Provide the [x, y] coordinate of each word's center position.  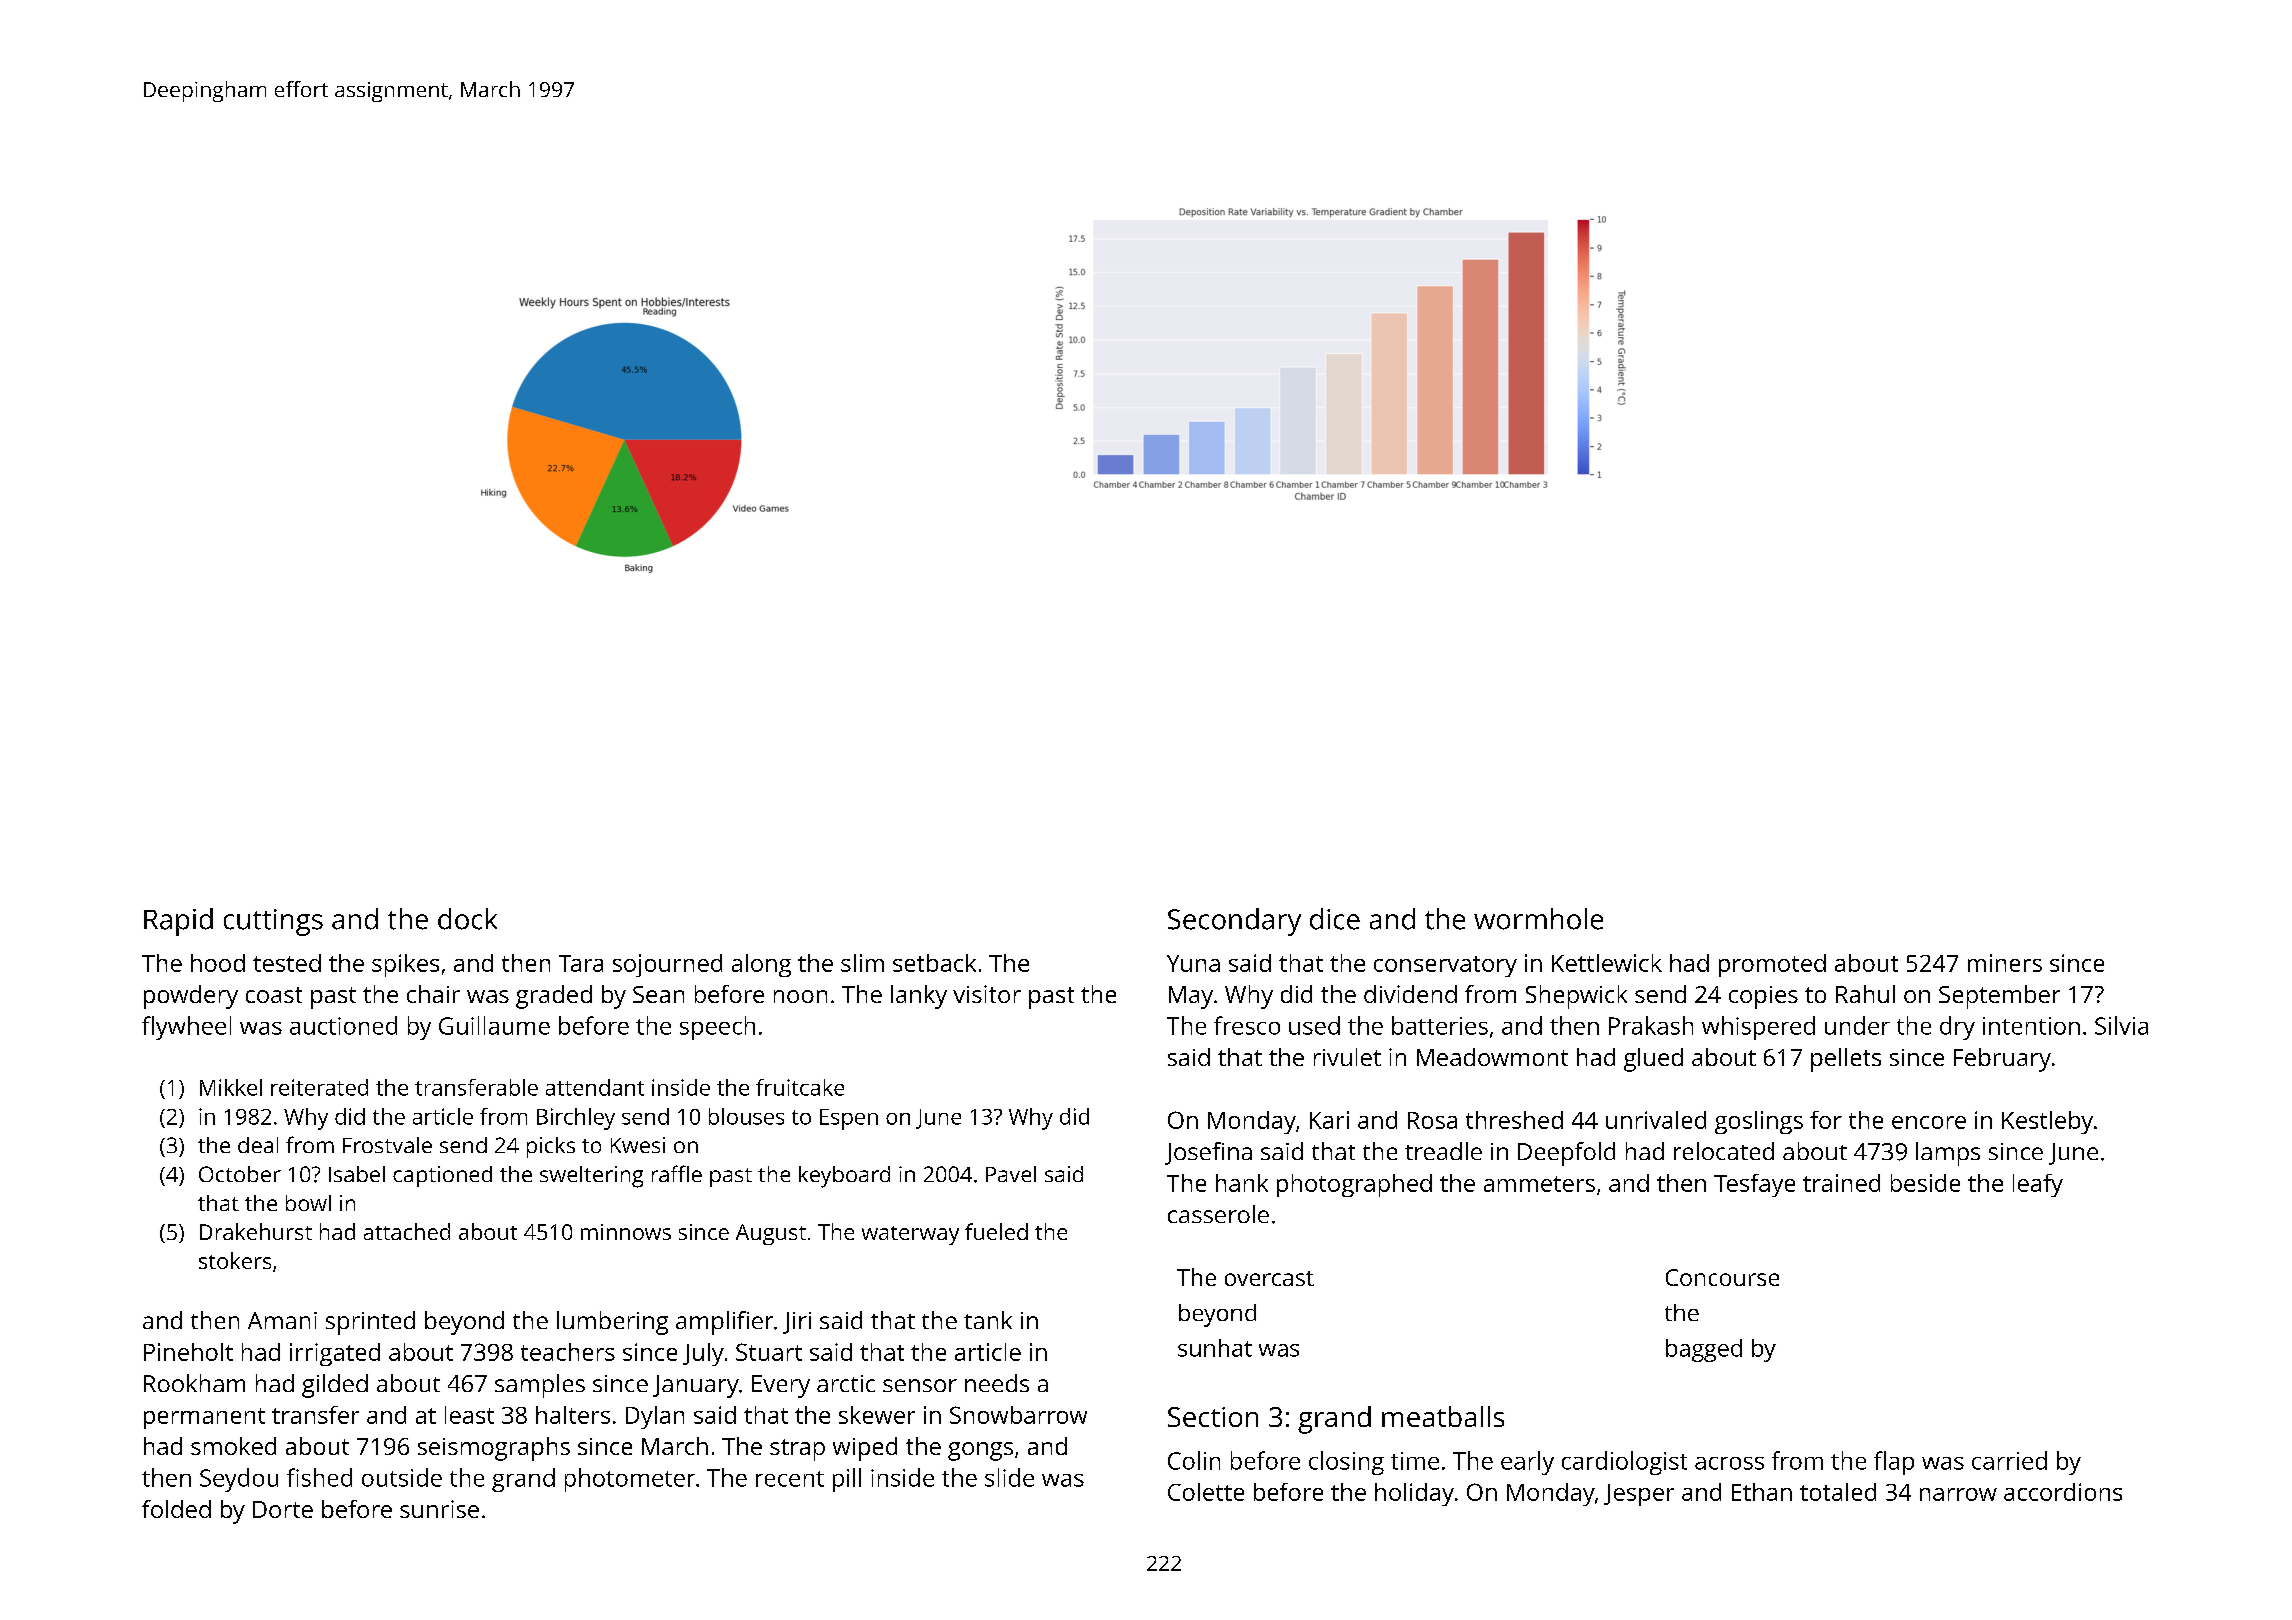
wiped [865, 1449]
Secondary [1234, 922]
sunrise [439, 1509]
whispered [1758, 1028]
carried [2009, 1460]
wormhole [1538, 919]
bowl [308, 1203]
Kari [1329, 1120]
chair [433, 994]
